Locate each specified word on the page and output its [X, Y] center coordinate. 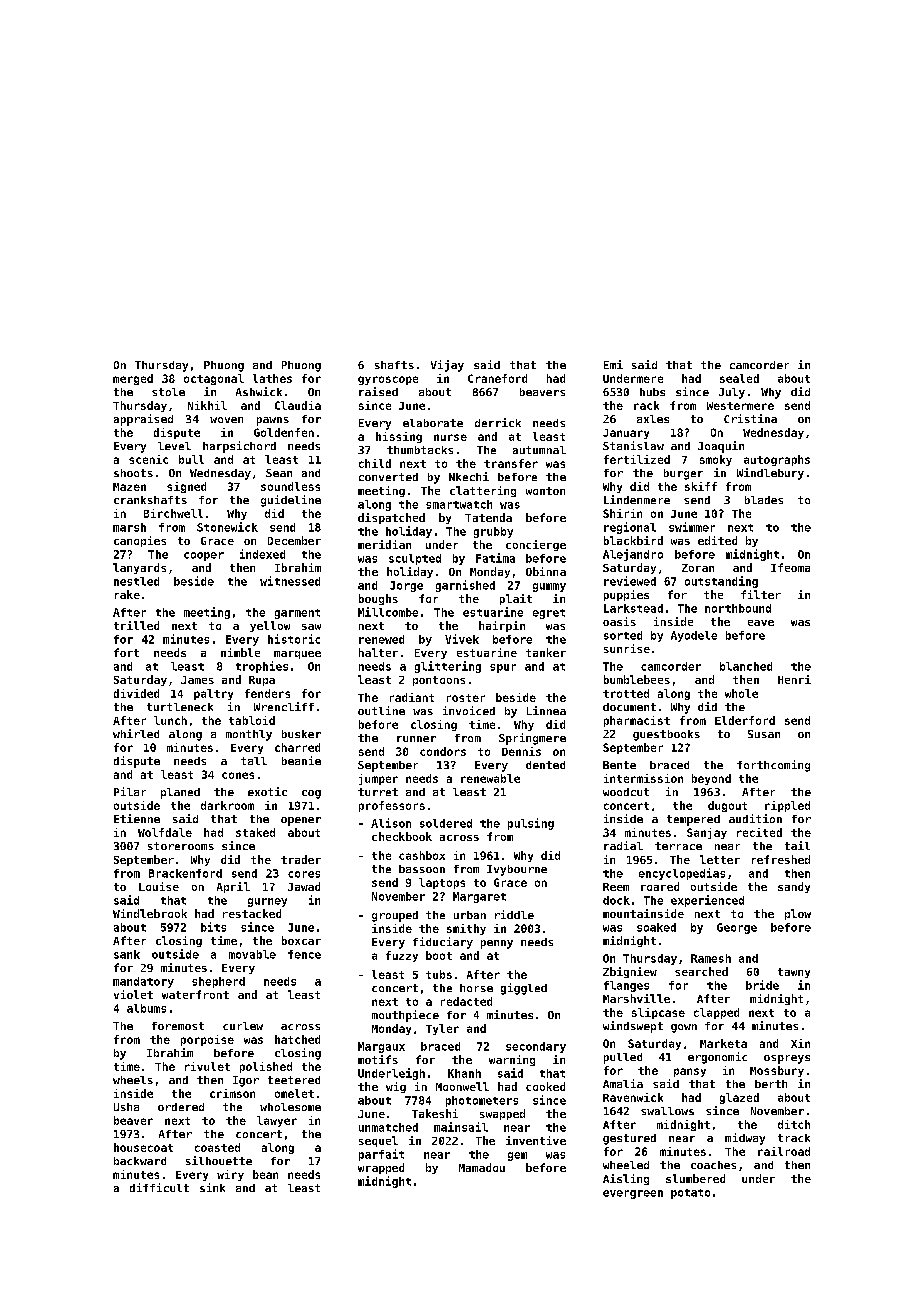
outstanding [721, 582]
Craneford [497, 378]
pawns [273, 421]
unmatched [388, 1127]
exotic [267, 791]
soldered [446, 823]
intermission [643, 778]
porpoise [207, 1040]
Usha [126, 1107]
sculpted [415, 559]
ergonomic [717, 1058]
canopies [140, 541]
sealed [739, 378]
